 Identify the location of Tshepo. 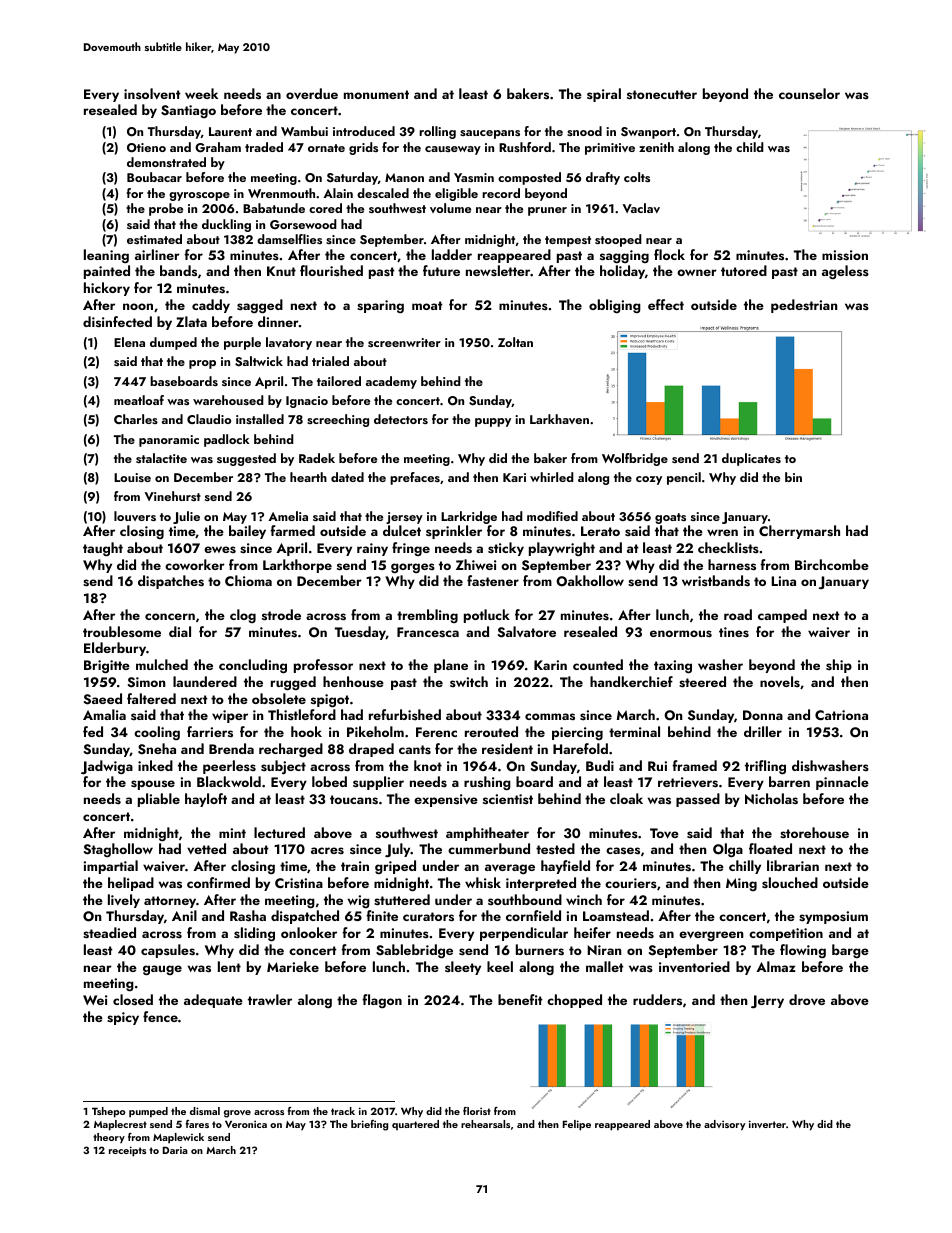
(108, 1112).
